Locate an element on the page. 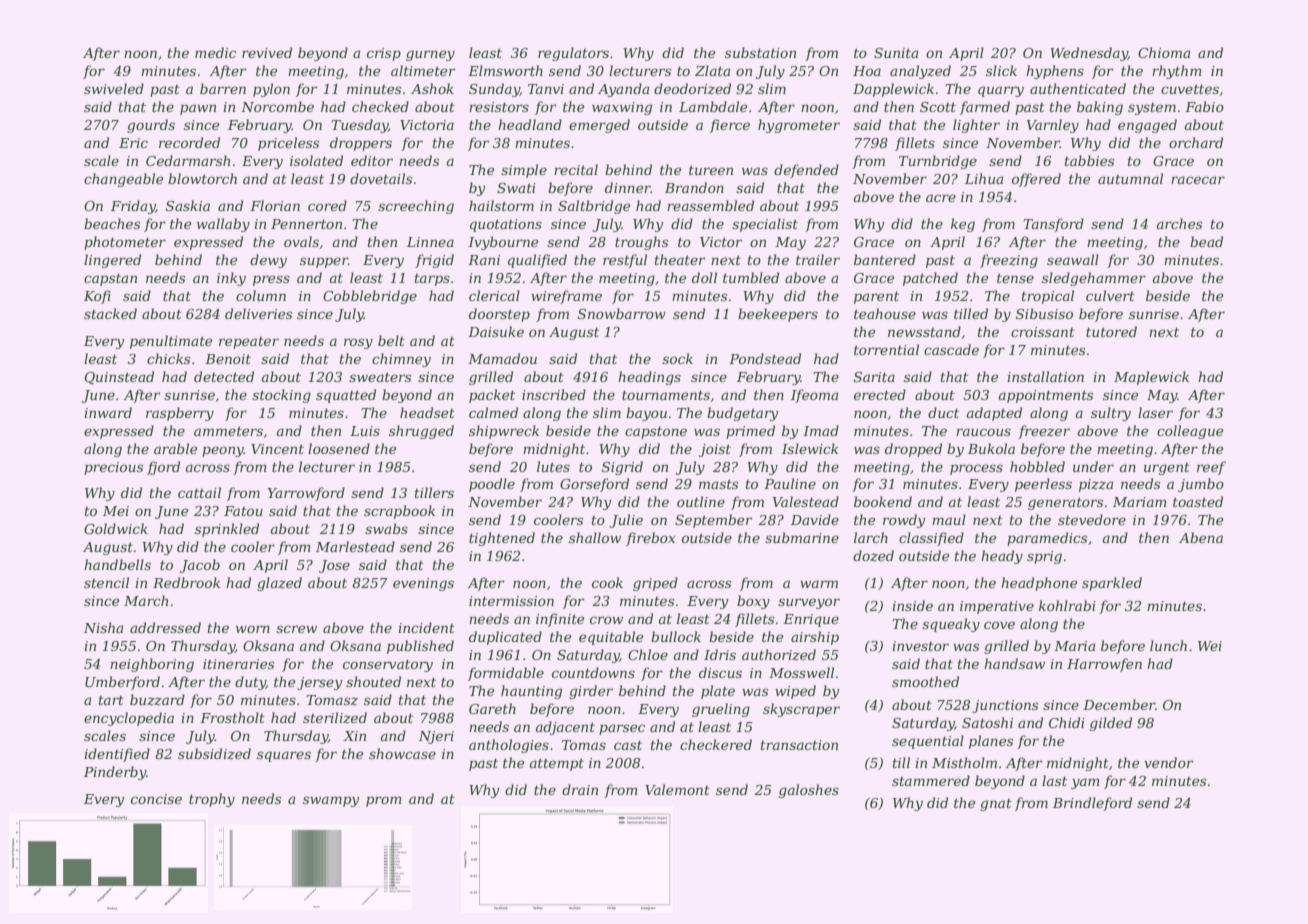 This image has height=924, width=1308. deliveries is located at coordinates (258, 313).
